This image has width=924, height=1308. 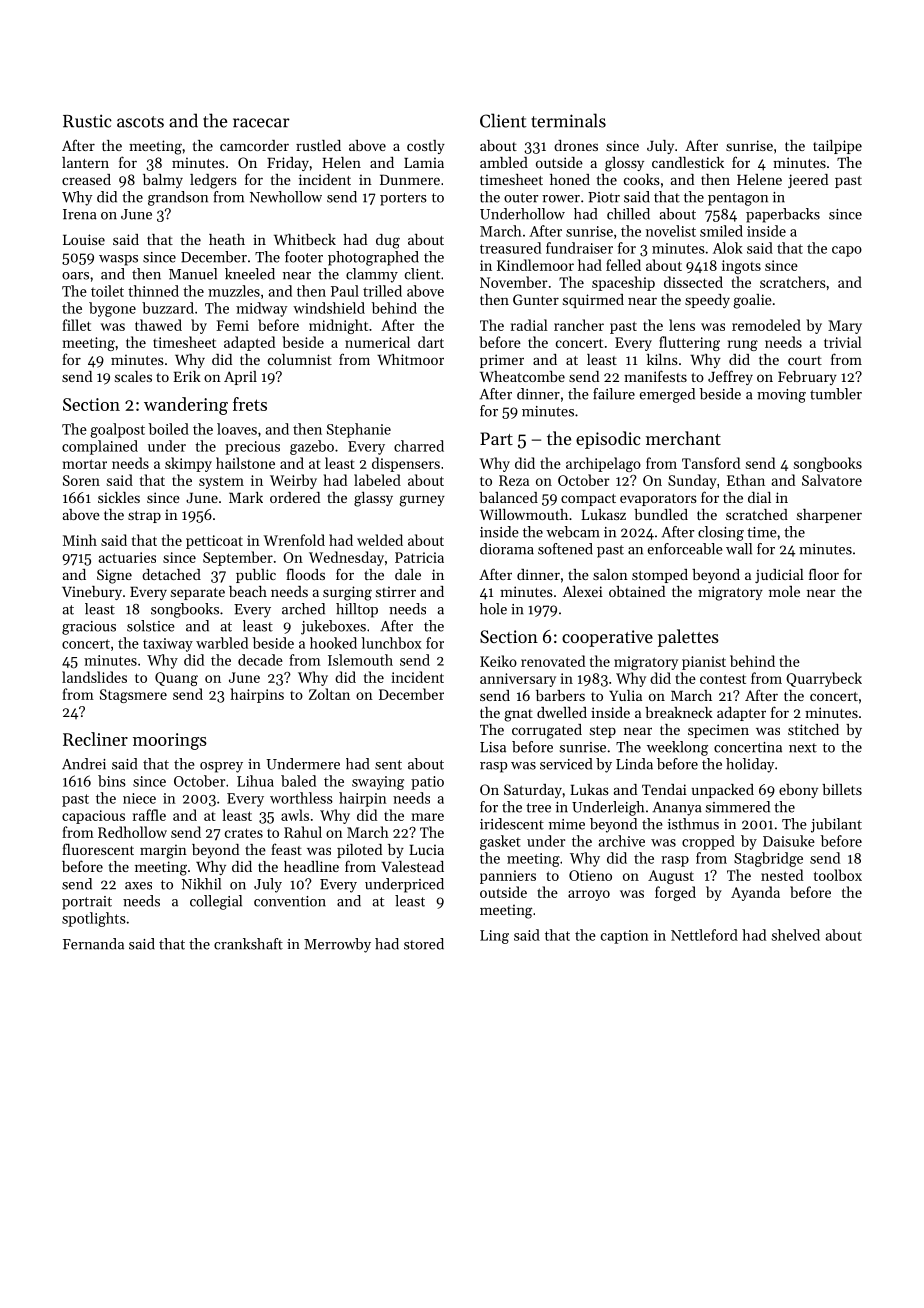 What do you see at coordinates (238, 558) in the image?
I see `September` at bounding box center [238, 558].
